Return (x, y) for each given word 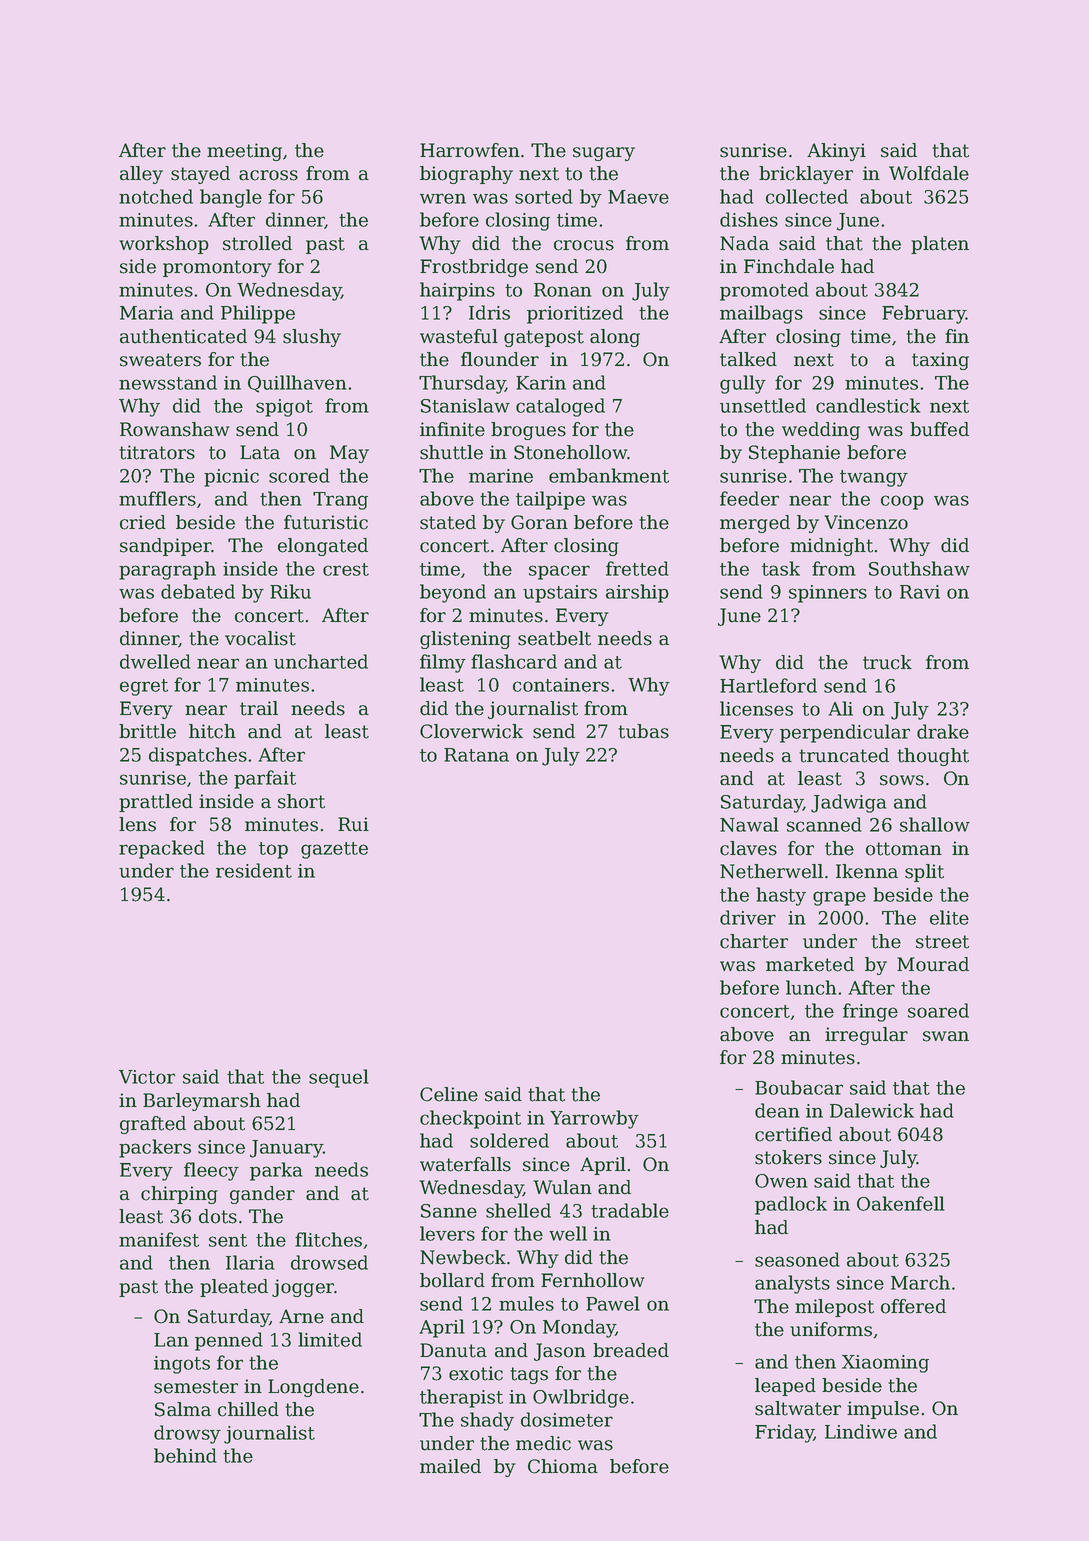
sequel (339, 1078)
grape (839, 898)
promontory (217, 268)
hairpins (457, 291)
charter (754, 941)
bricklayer (806, 175)
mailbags (761, 314)
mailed (450, 1466)
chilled (248, 1409)
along (615, 338)
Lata (260, 452)
